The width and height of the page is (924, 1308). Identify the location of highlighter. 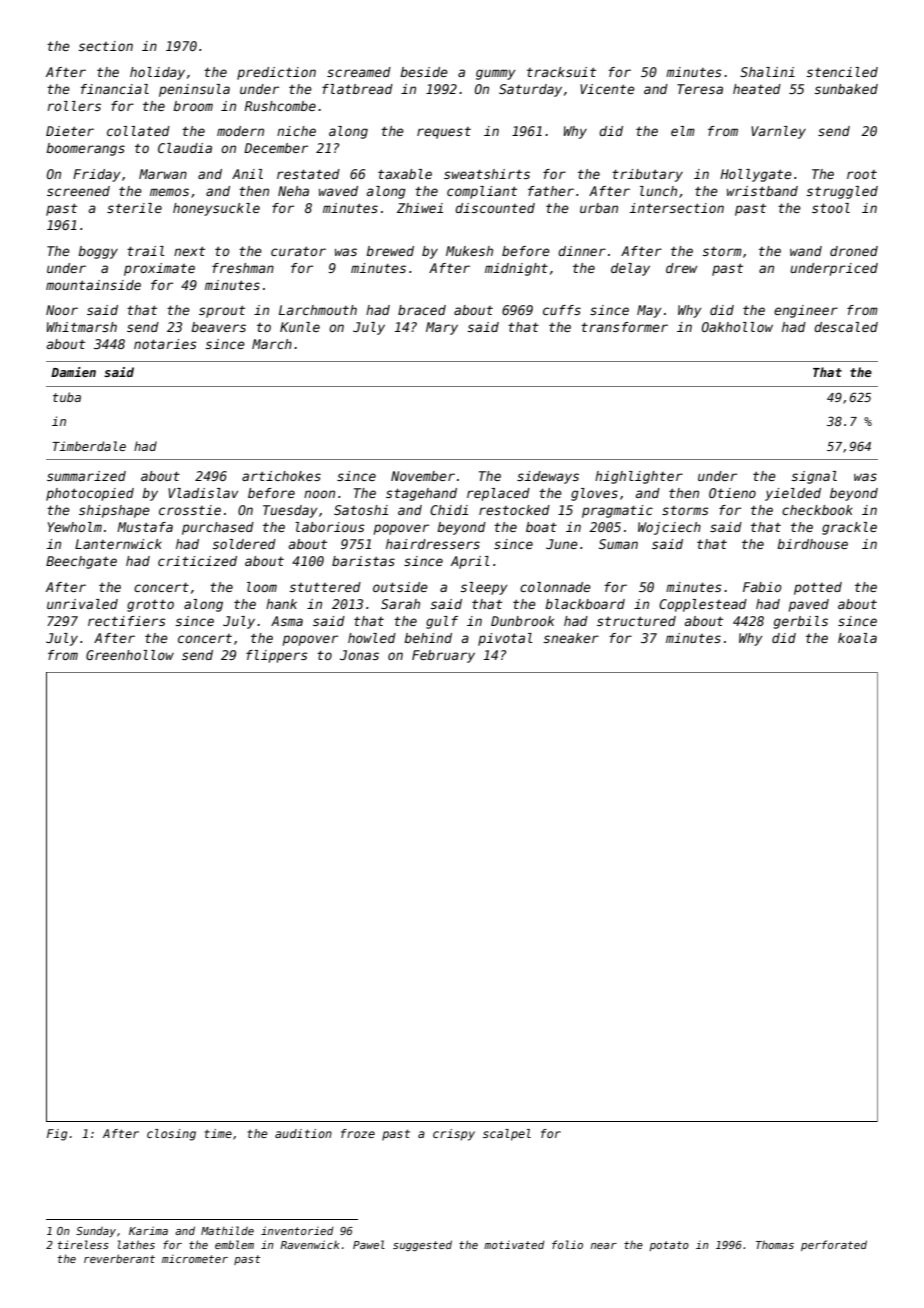
(639, 477).
